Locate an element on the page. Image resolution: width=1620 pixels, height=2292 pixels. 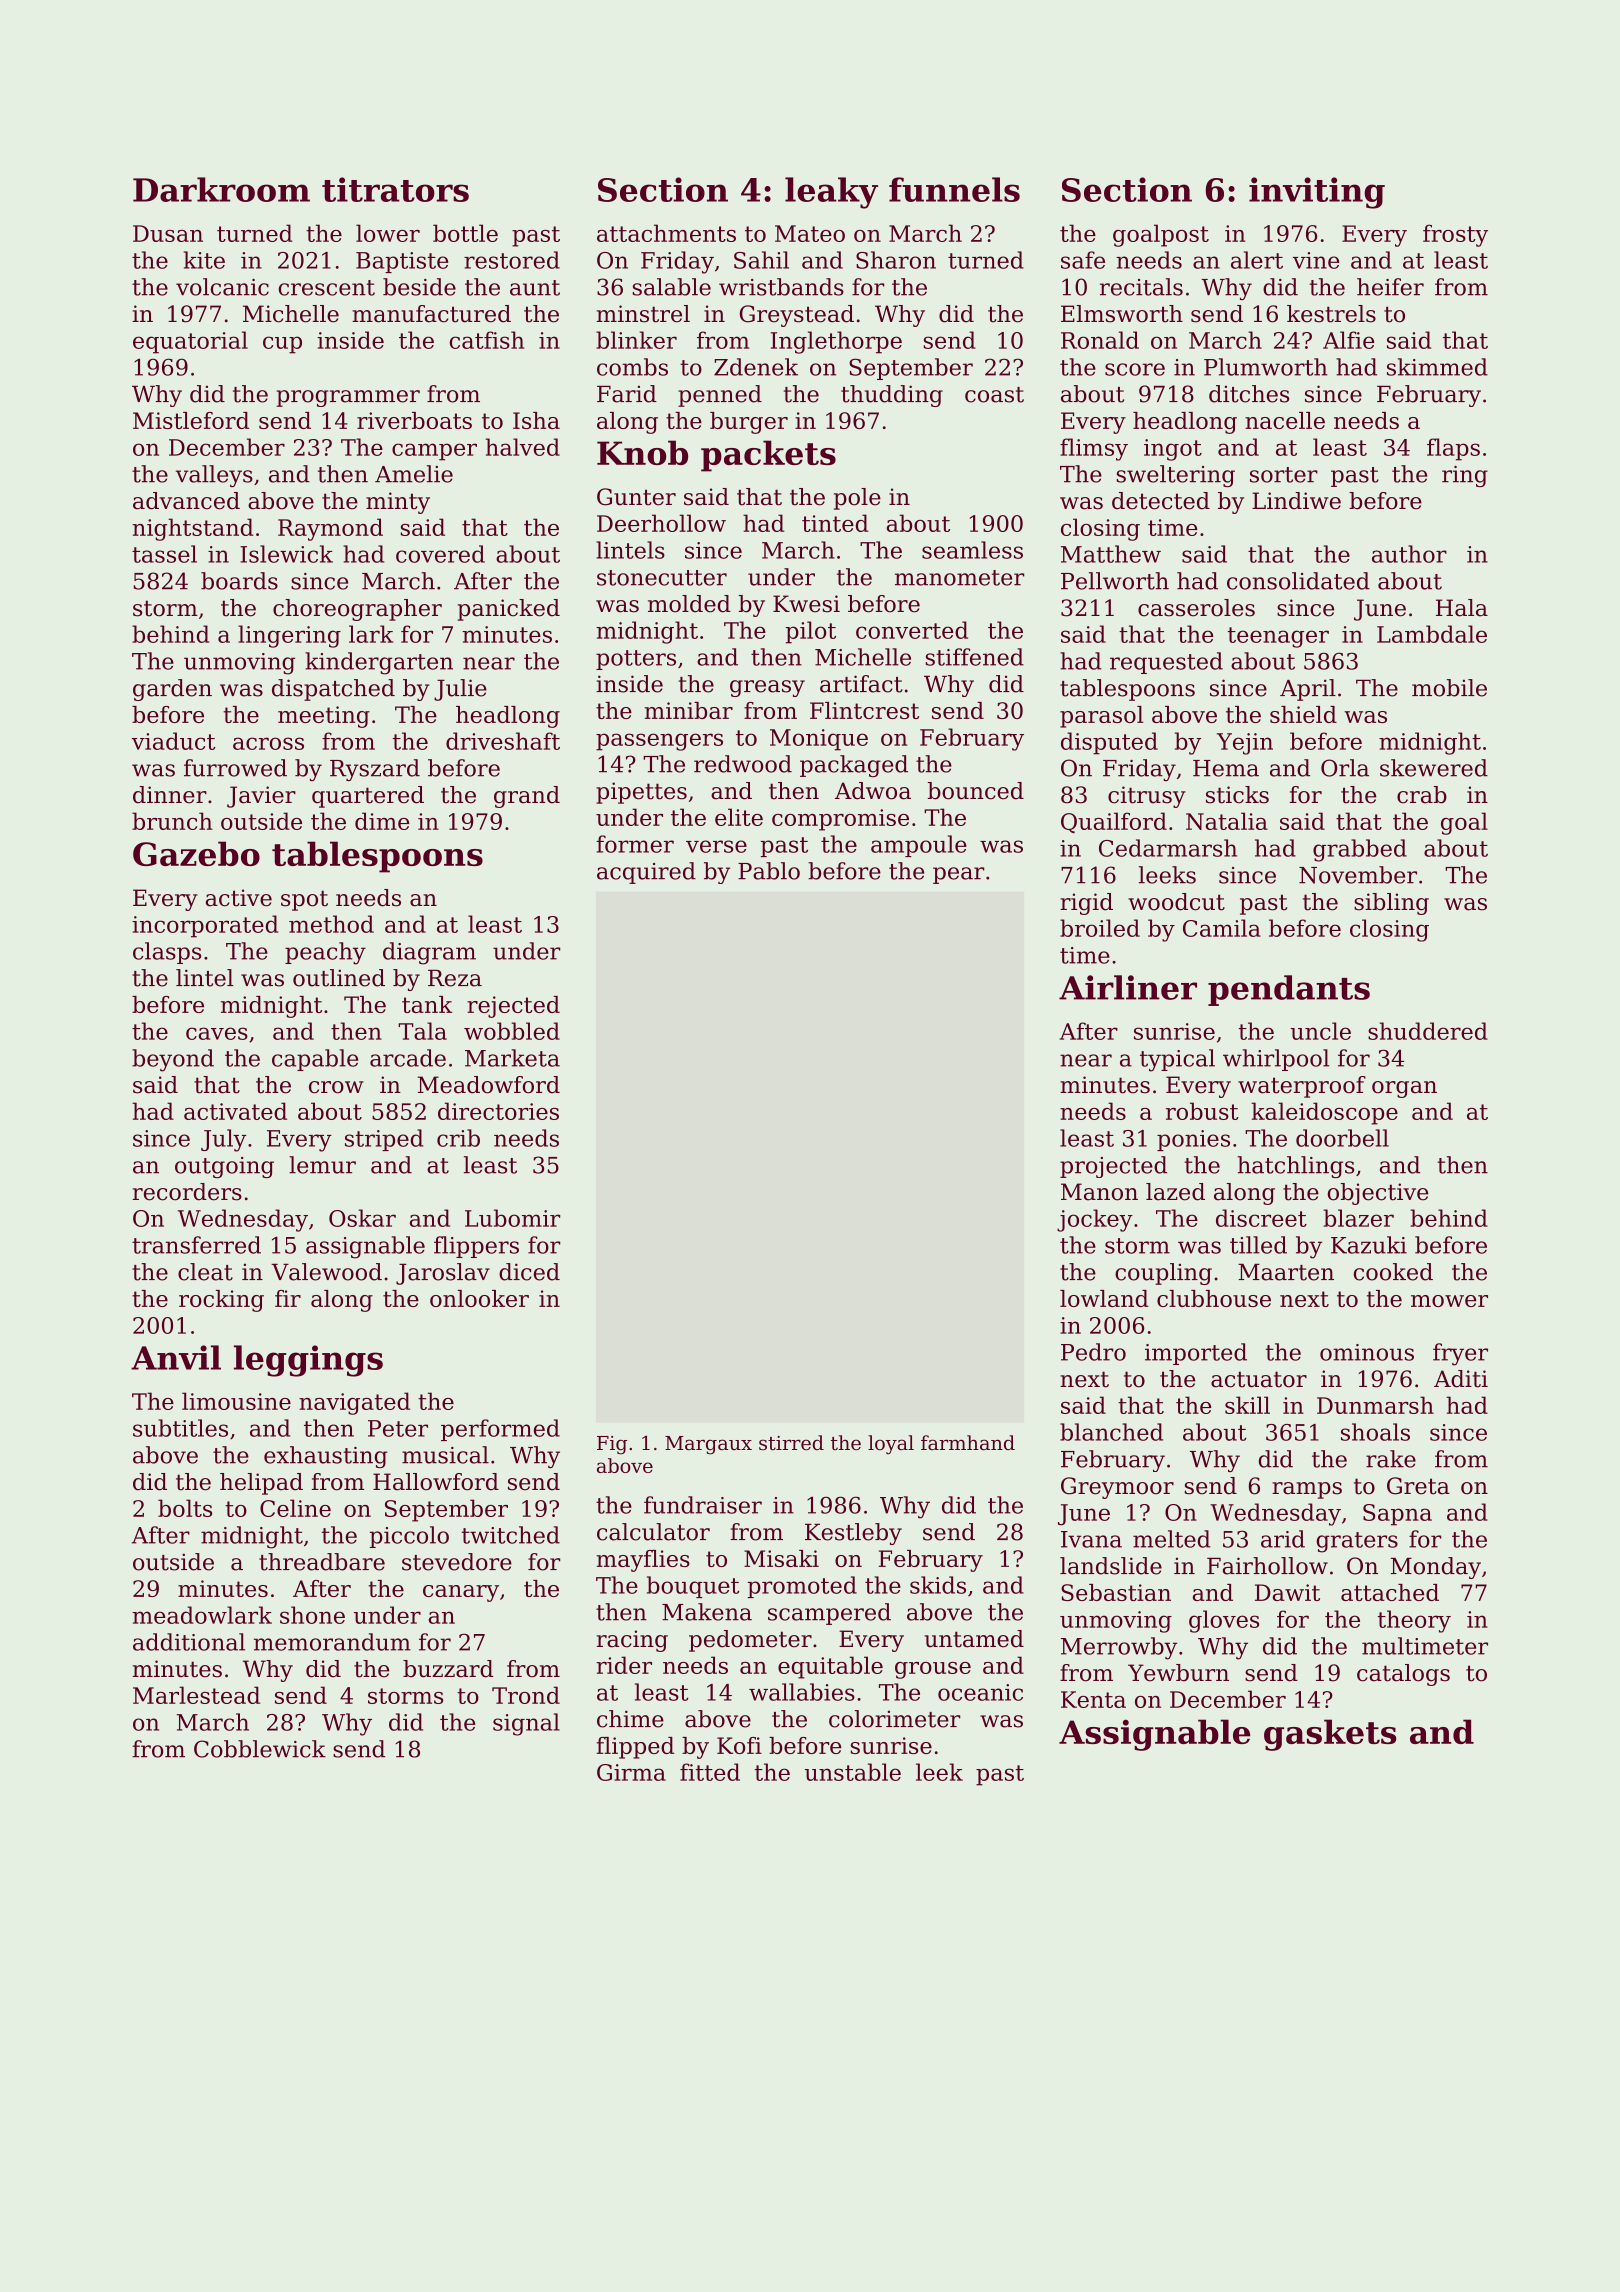
bounced is located at coordinates (976, 791).
